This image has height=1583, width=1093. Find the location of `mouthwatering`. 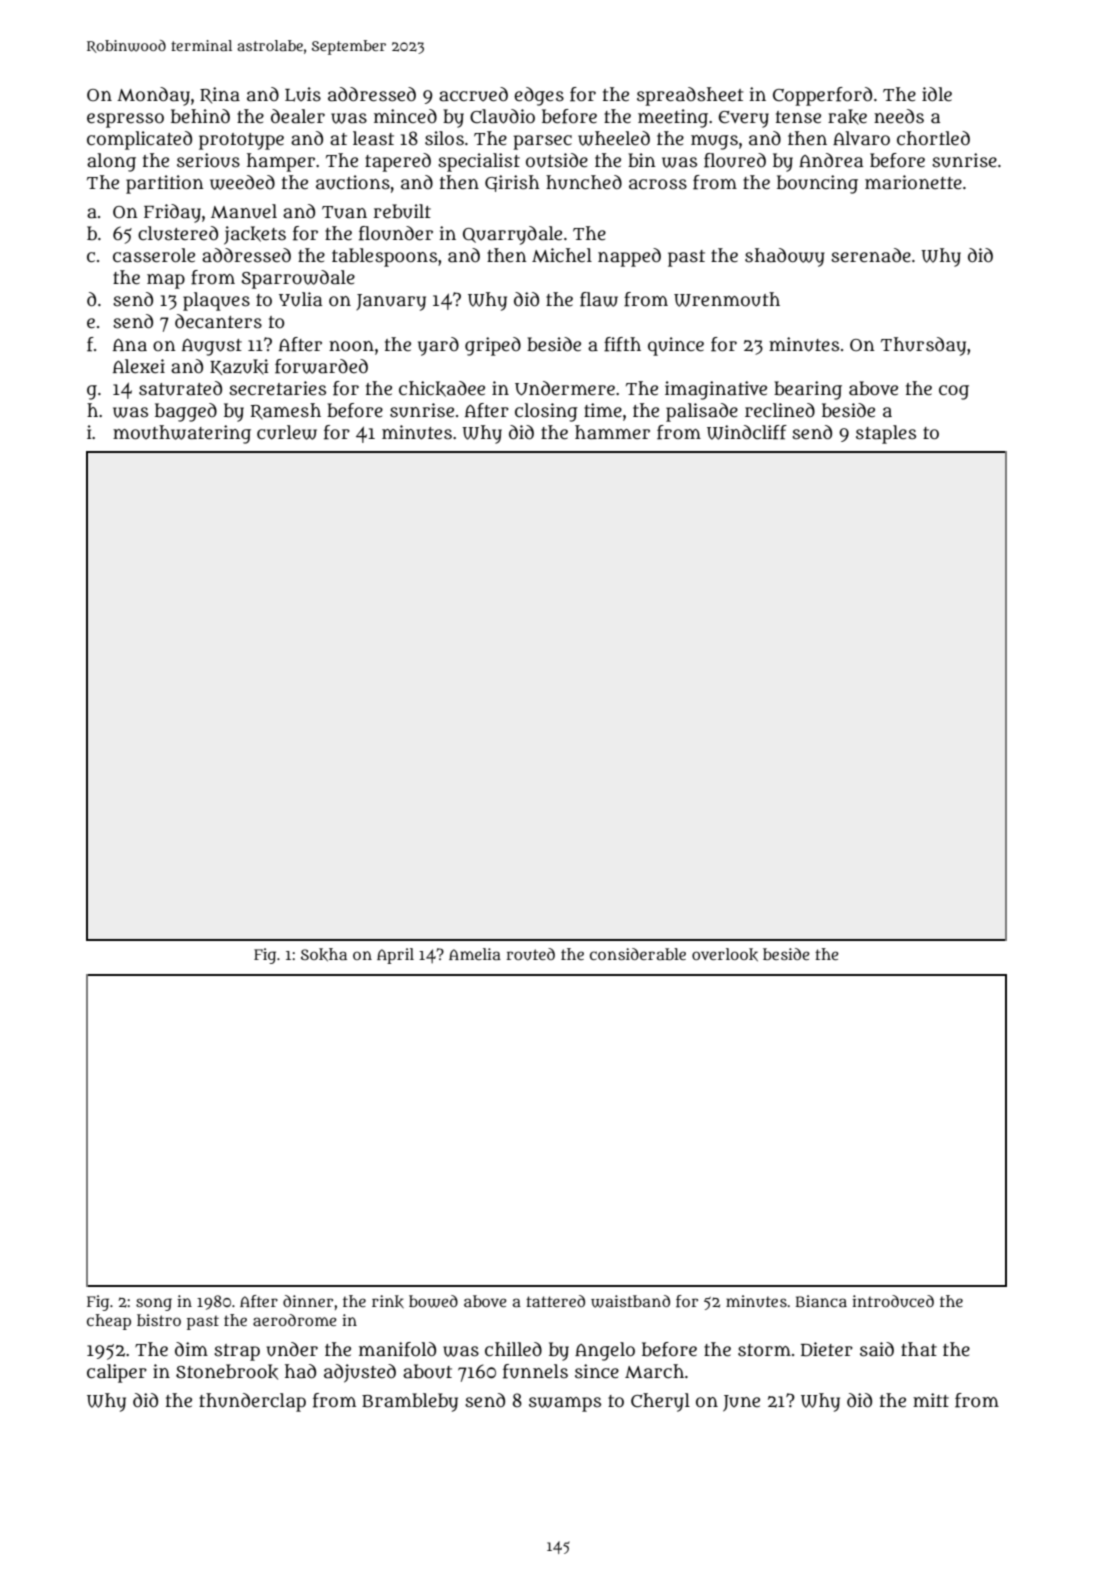

mouthwatering is located at coordinates (182, 434).
